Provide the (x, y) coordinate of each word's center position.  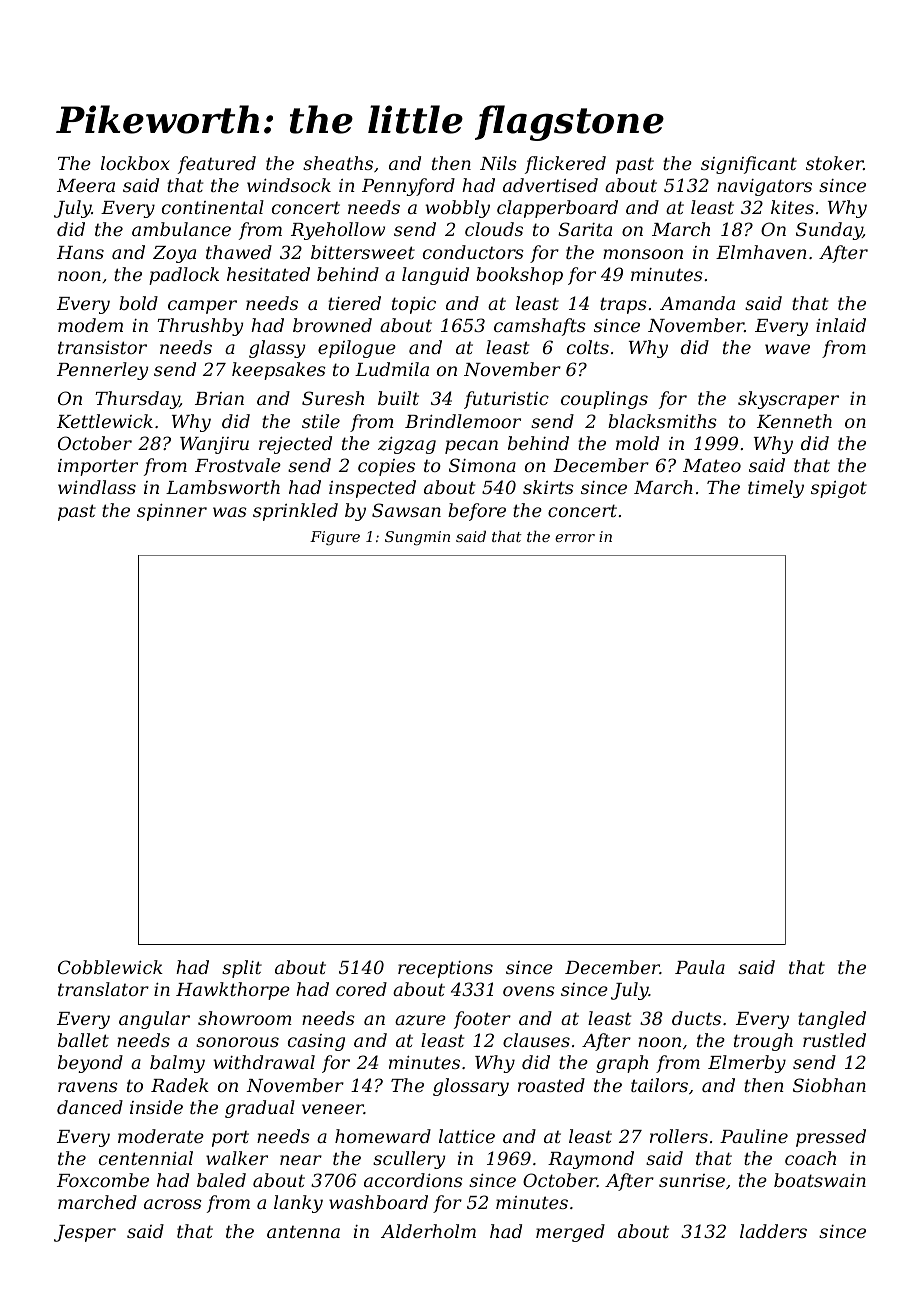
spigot (839, 489)
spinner (172, 512)
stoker (834, 163)
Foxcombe (103, 1180)
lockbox (135, 163)
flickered (565, 165)
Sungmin (417, 538)
